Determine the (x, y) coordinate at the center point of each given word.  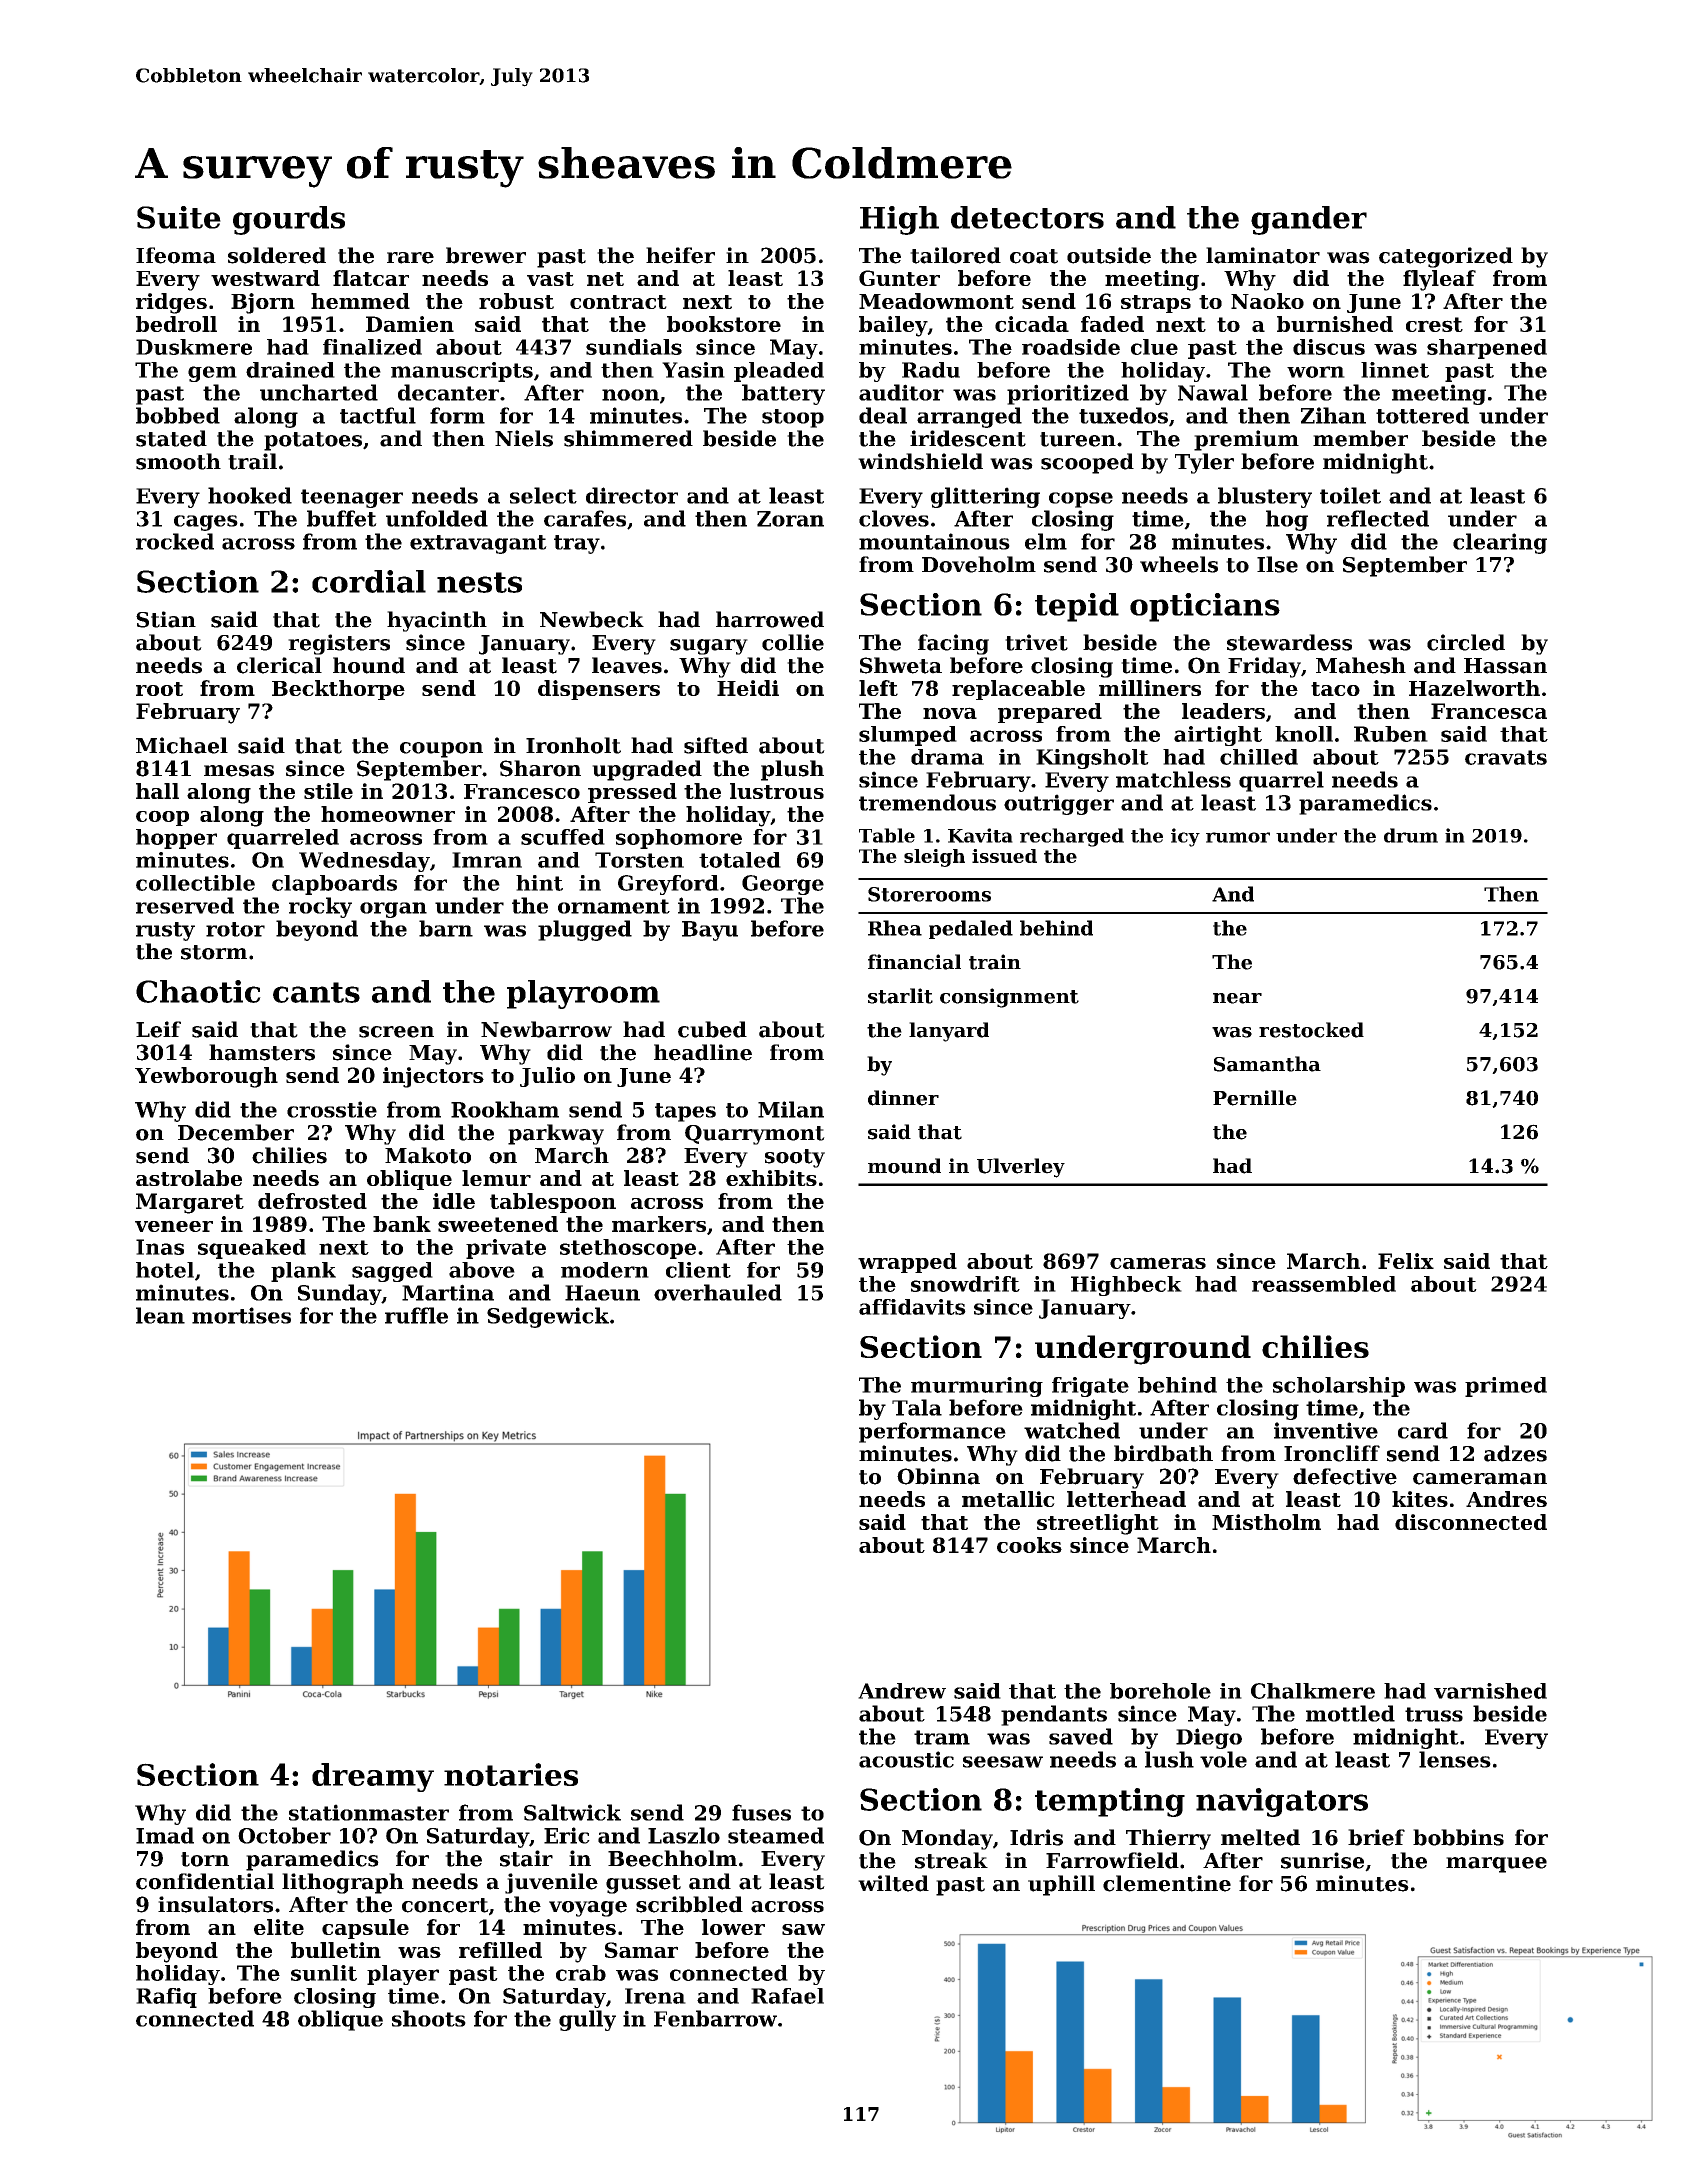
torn (205, 1859)
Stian (166, 619)
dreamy (373, 1777)
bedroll (176, 324)
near (1237, 998)
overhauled (718, 1292)
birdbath (1163, 1453)
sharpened (1487, 349)
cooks (1029, 1545)
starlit (900, 996)
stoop (793, 418)
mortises (241, 1315)
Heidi (748, 688)
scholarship (1339, 1387)
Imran (487, 860)
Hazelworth (1474, 688)
